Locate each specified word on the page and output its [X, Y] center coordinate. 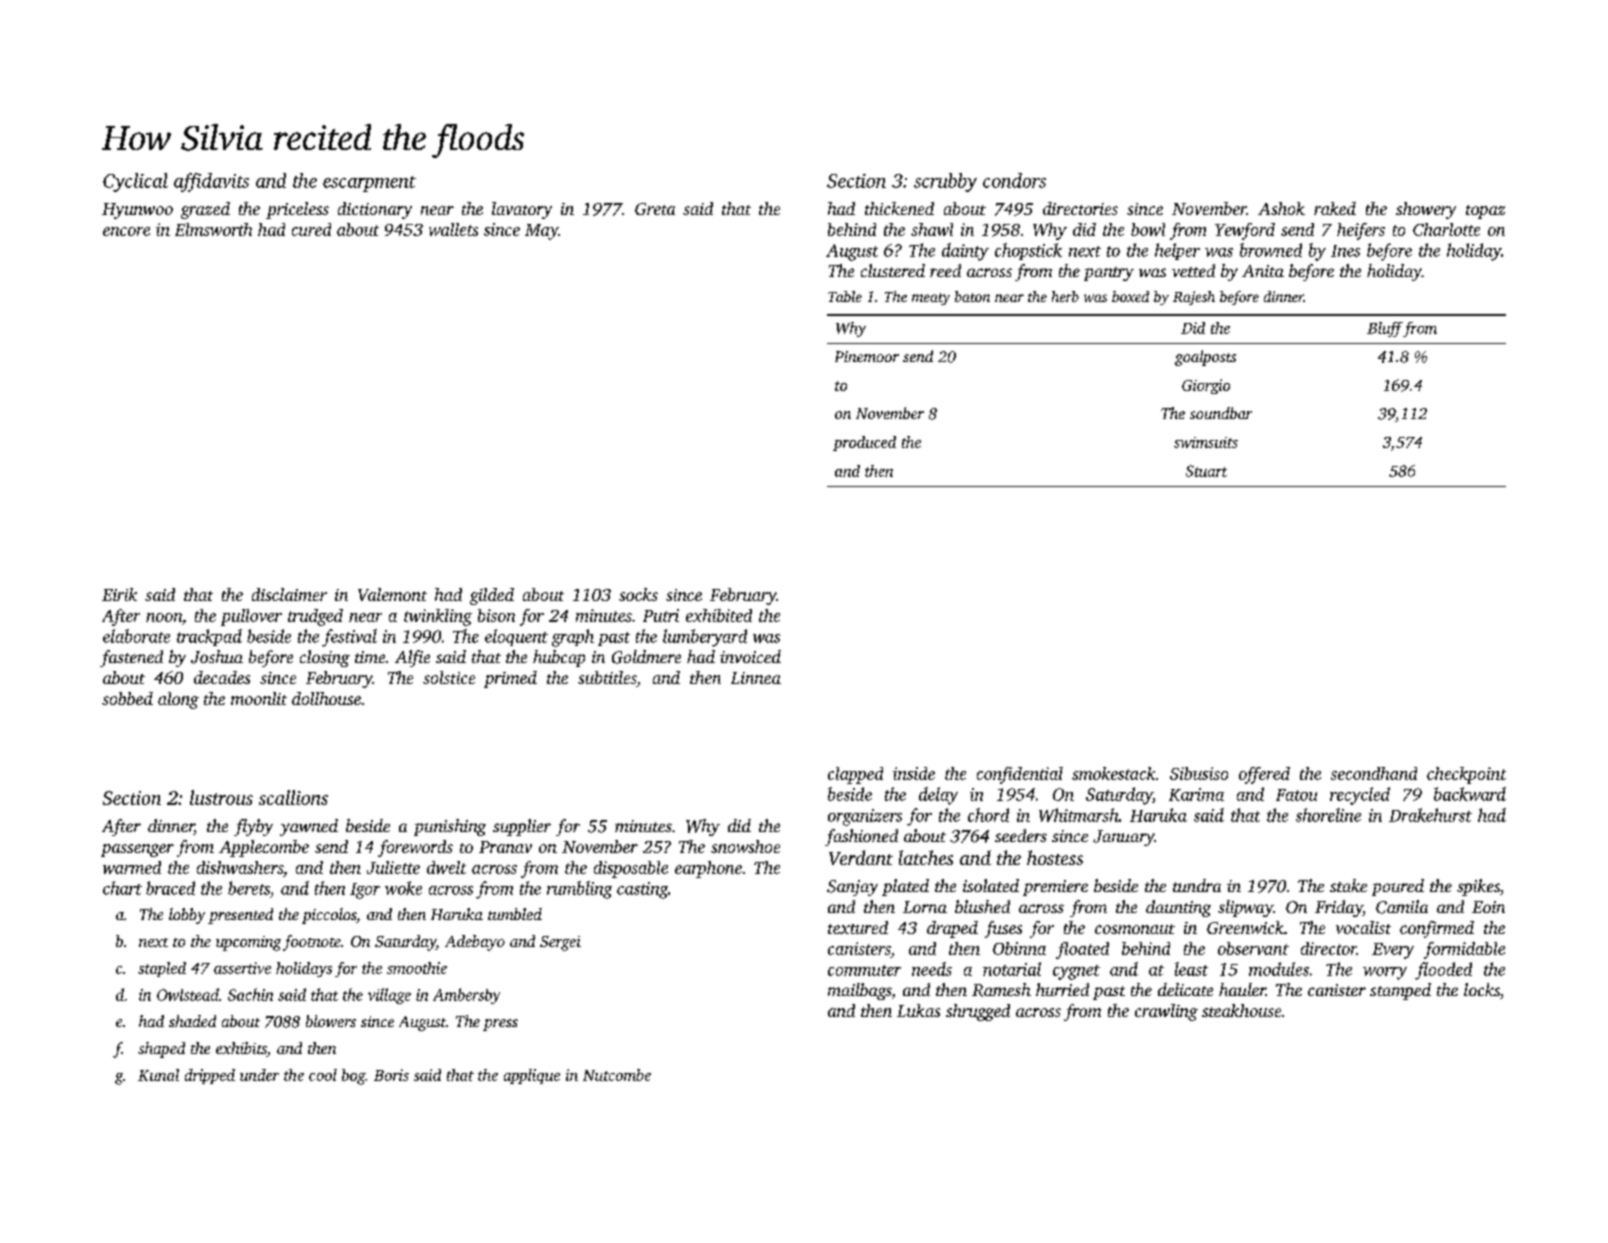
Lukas [918, 1010]
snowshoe [745, 846]
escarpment [369, 184]
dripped [210, 1076]
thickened [899, 208]
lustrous [221, 797]
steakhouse [1241, 1010]
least [1191, 969]
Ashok [1281, 208]
